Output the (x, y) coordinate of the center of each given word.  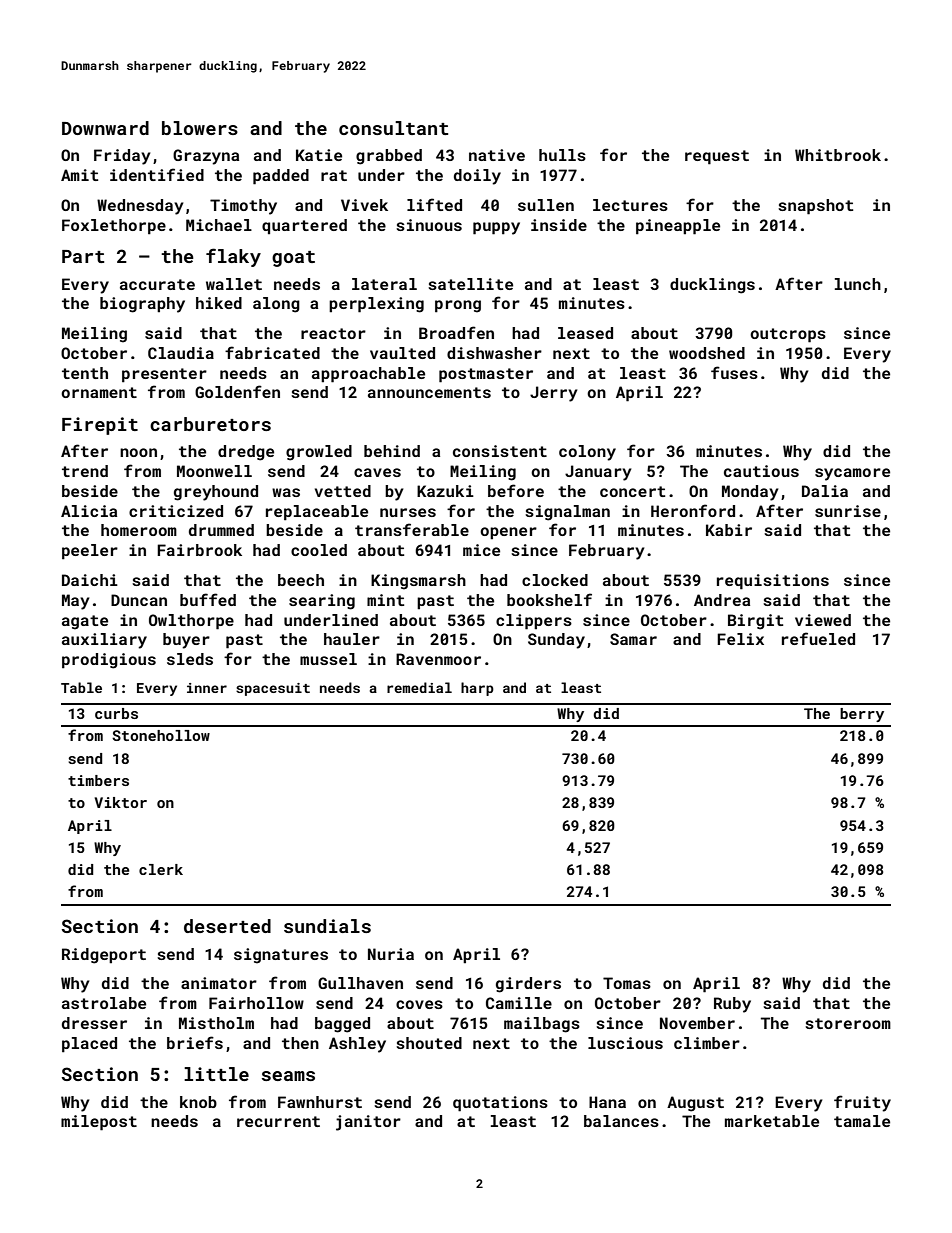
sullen (546, 205)
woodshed (707, 353)
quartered (304, 226)
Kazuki (445, 491)
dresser (94, 1023)
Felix (740, 639)
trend (85, 471)
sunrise (848, 511)
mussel (328, 659)
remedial (419, 687)
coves (419, 1004)
